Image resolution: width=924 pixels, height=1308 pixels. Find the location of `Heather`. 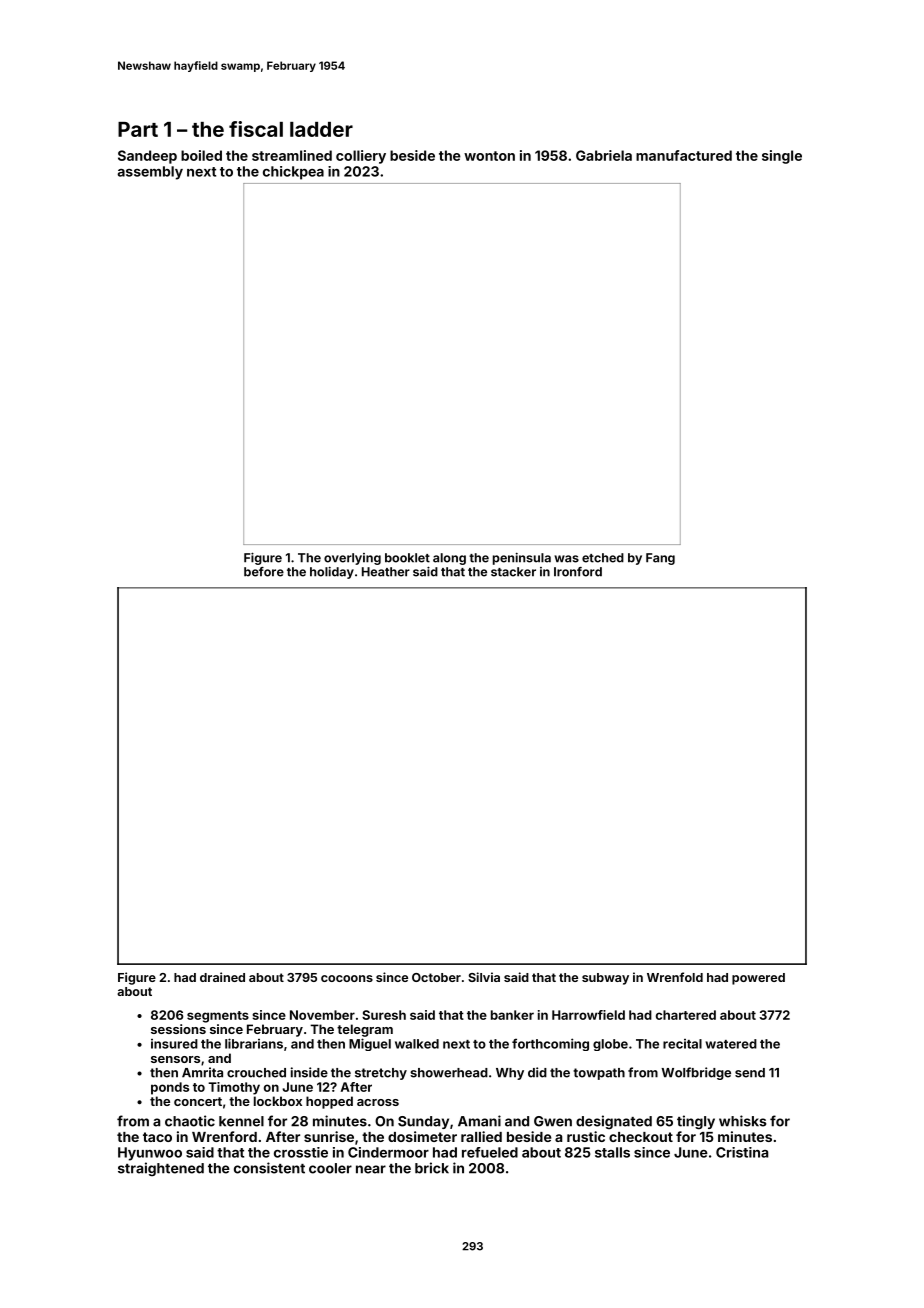

Heather is located at coordinates (386, 572).
